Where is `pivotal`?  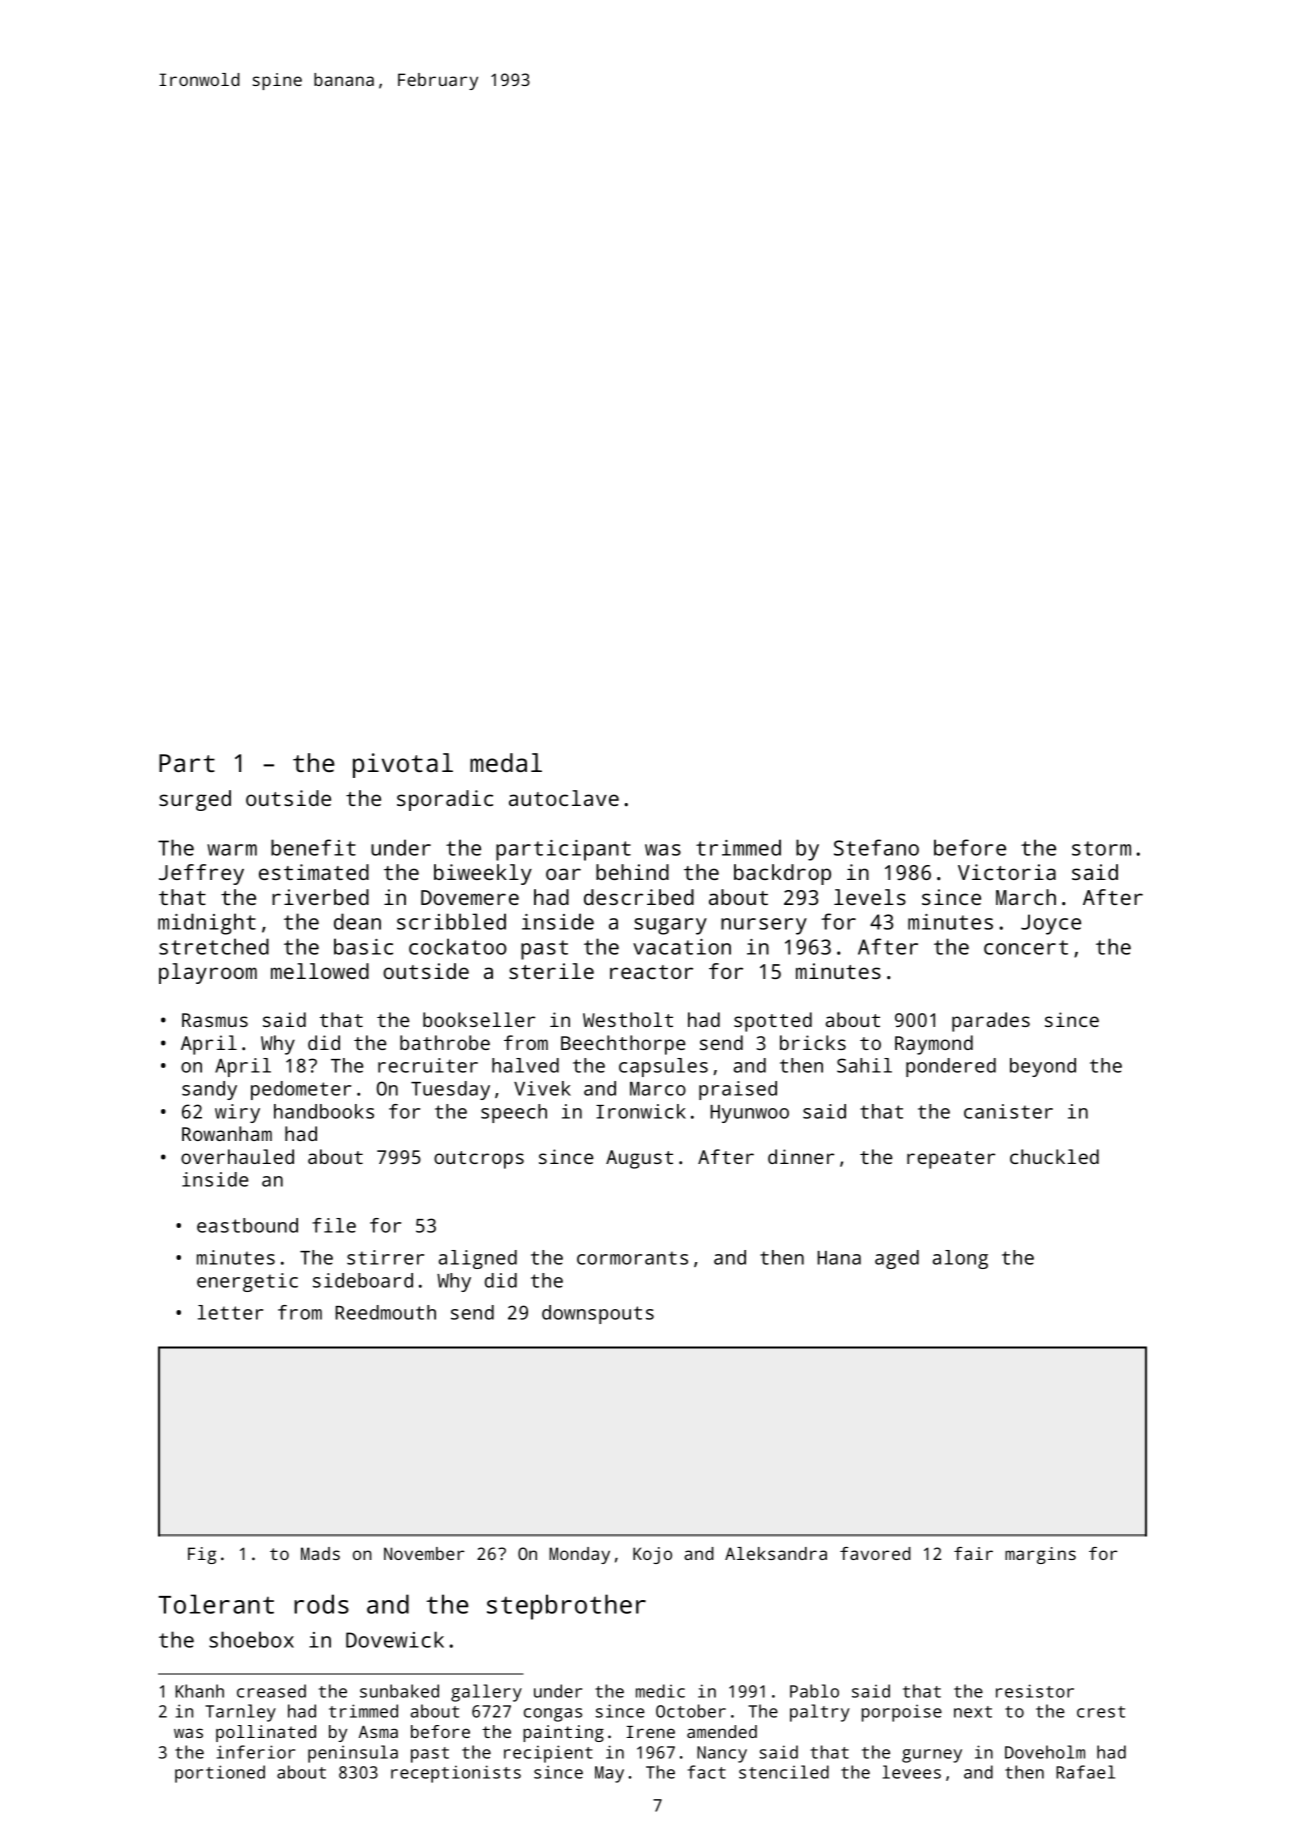
pivotal is located at coordinates (403, 765).
